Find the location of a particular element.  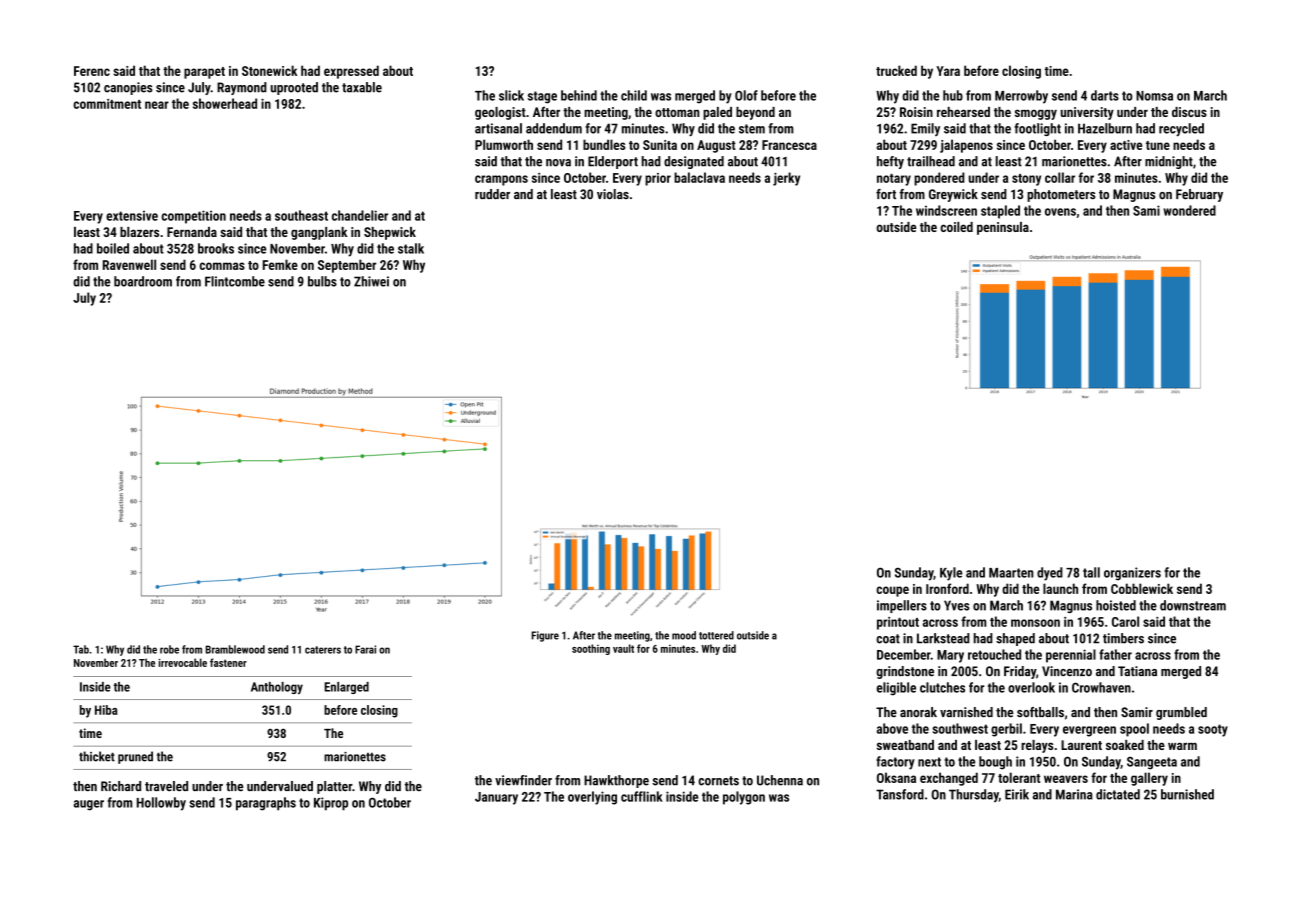

rudder is located at coordinates (492, 194).
